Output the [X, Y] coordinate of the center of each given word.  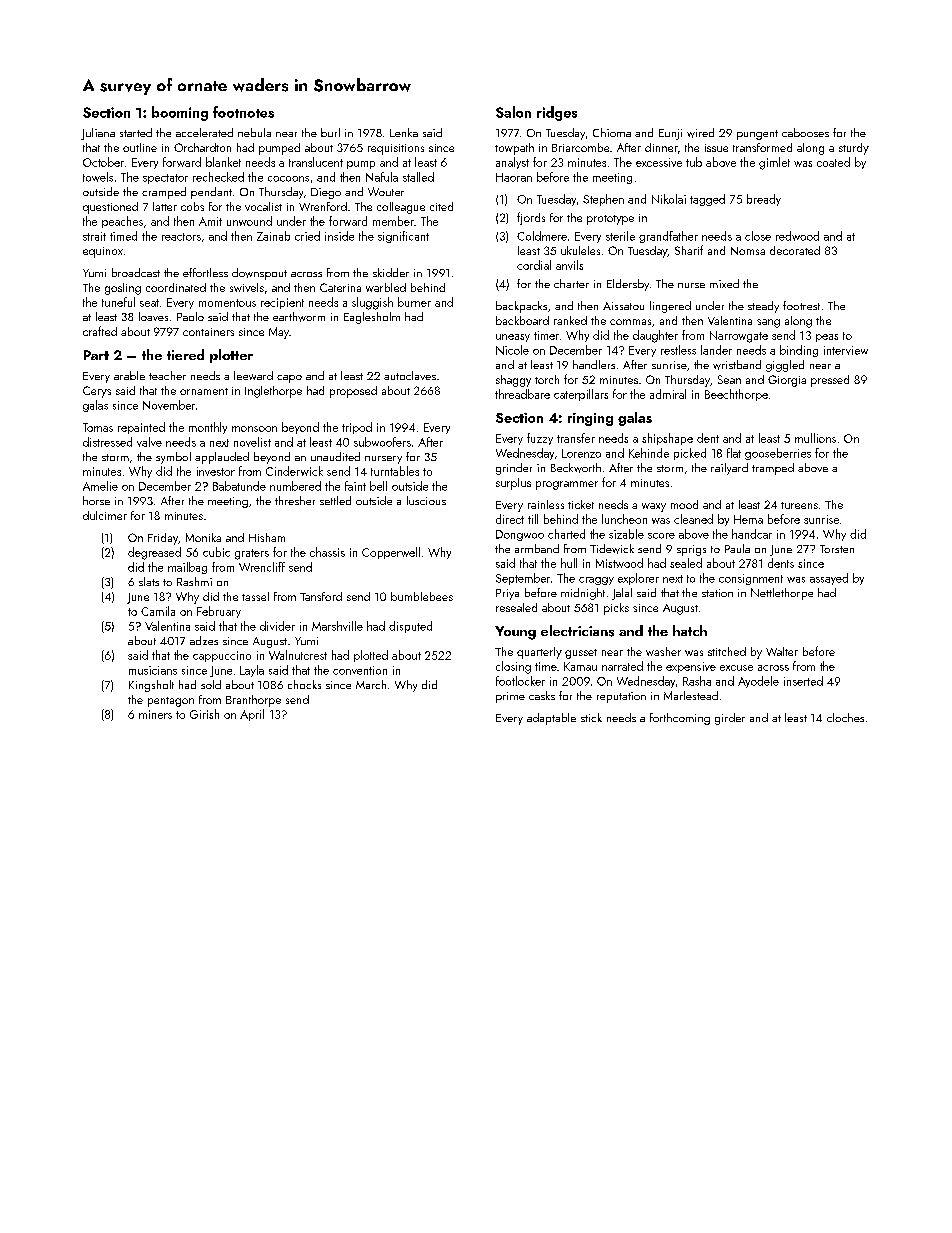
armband [537, 548]
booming [180, 113]
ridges [557, 113]
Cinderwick [294, 471]
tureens [799, 505]
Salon [513, 112]
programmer [567, 485]
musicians [153, 670]
